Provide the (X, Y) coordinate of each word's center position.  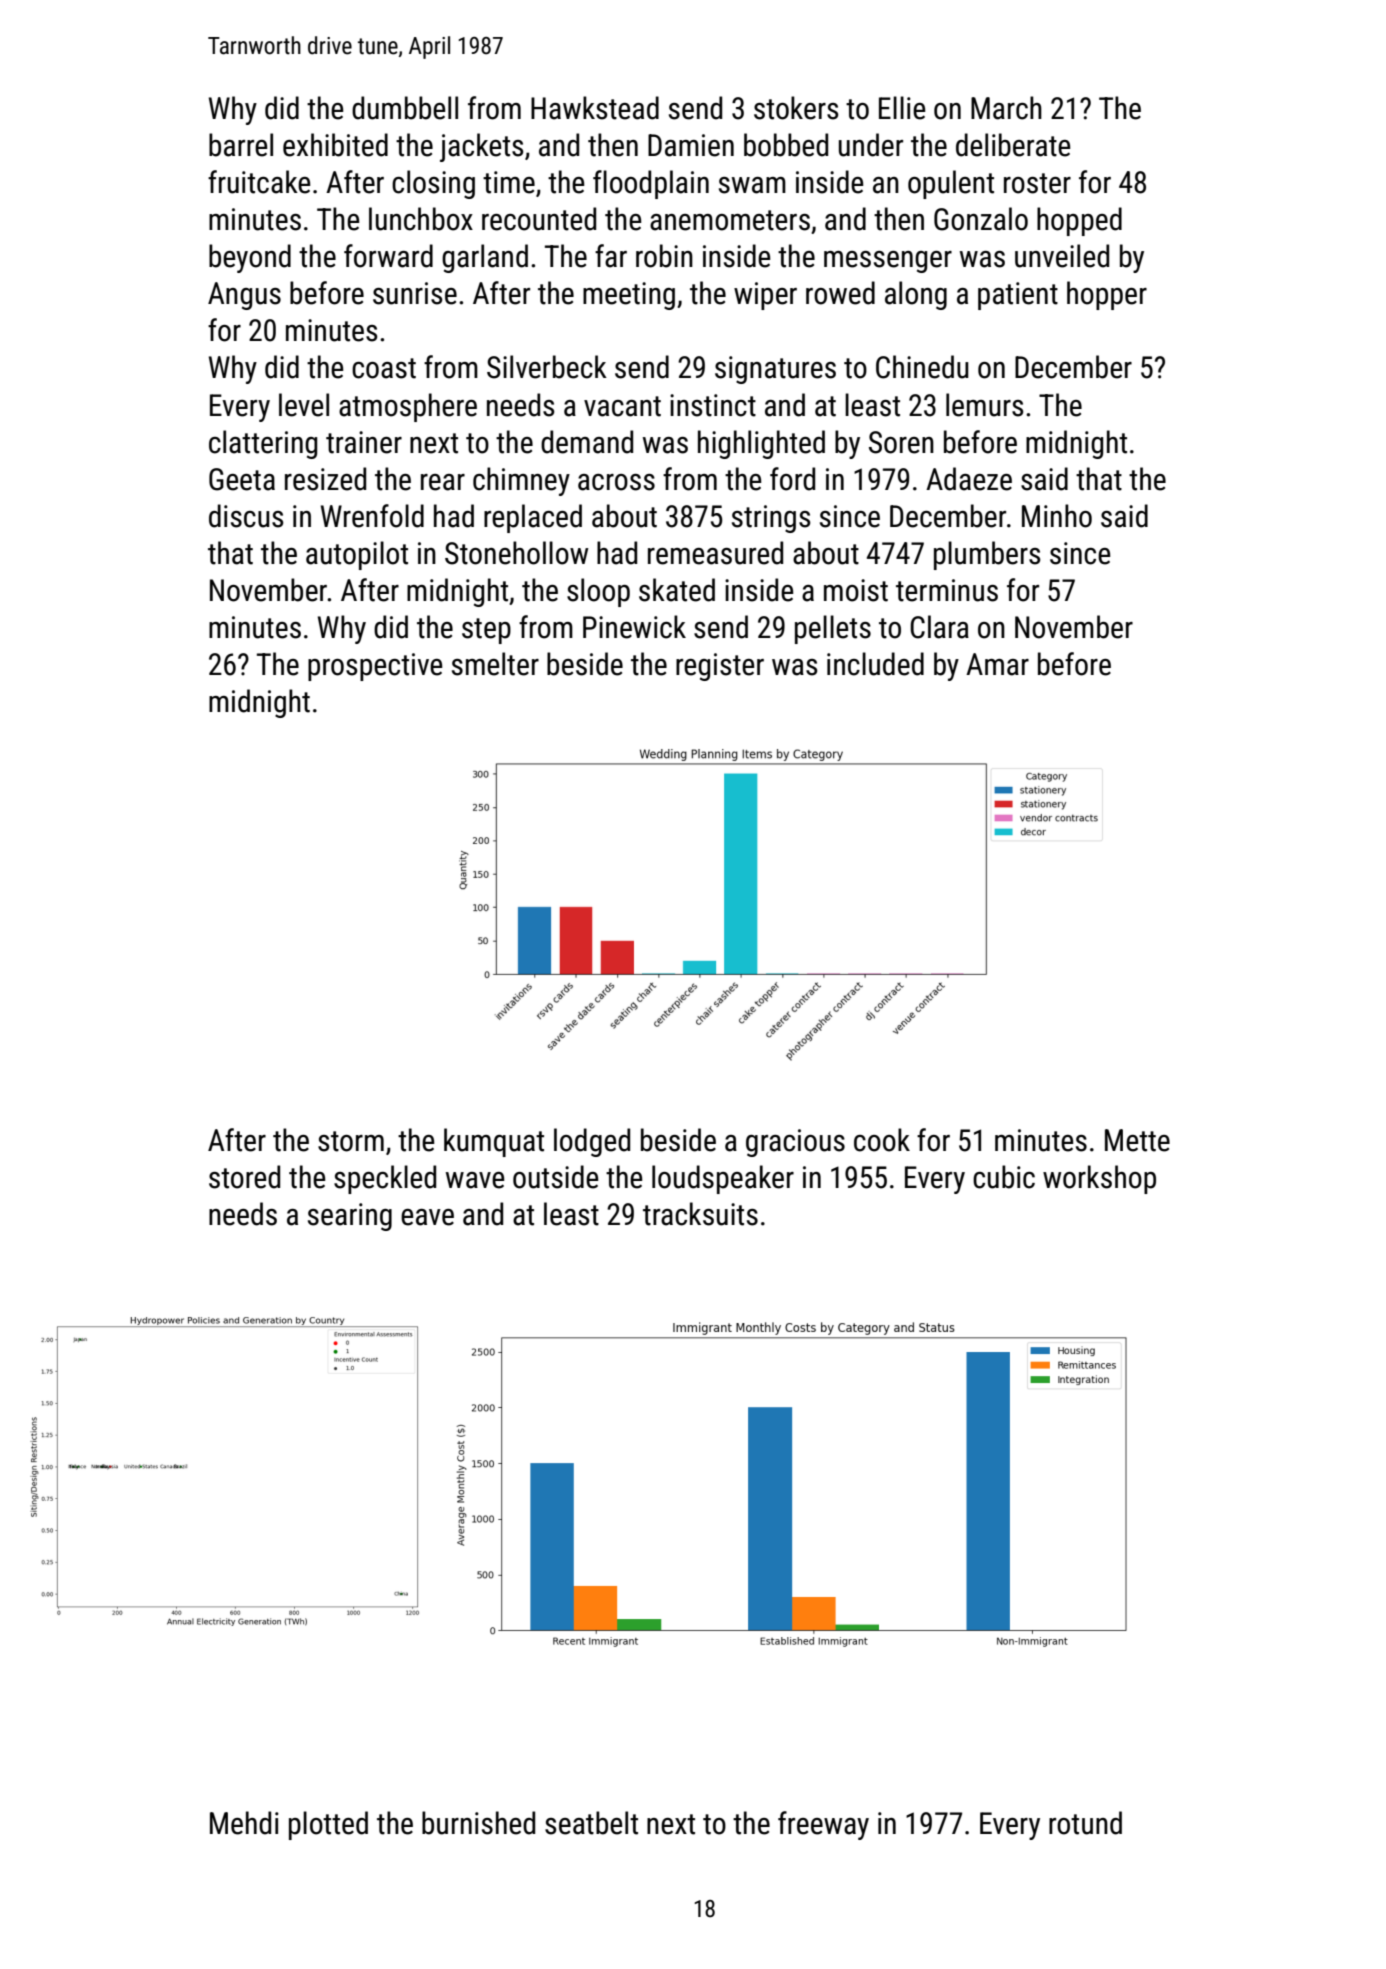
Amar (997, 664)
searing (350, 1217)
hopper (1107, 295)
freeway (823, 1825)
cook (882, 1140)
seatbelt (591, 1823)
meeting (629, 296)
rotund (1085, 1823)
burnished (478, 1823)
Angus (244, 296)
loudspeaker (723, 1179)
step (486, 631)
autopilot (357, 555)
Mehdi (244, 1823)
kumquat (494, 1142)
